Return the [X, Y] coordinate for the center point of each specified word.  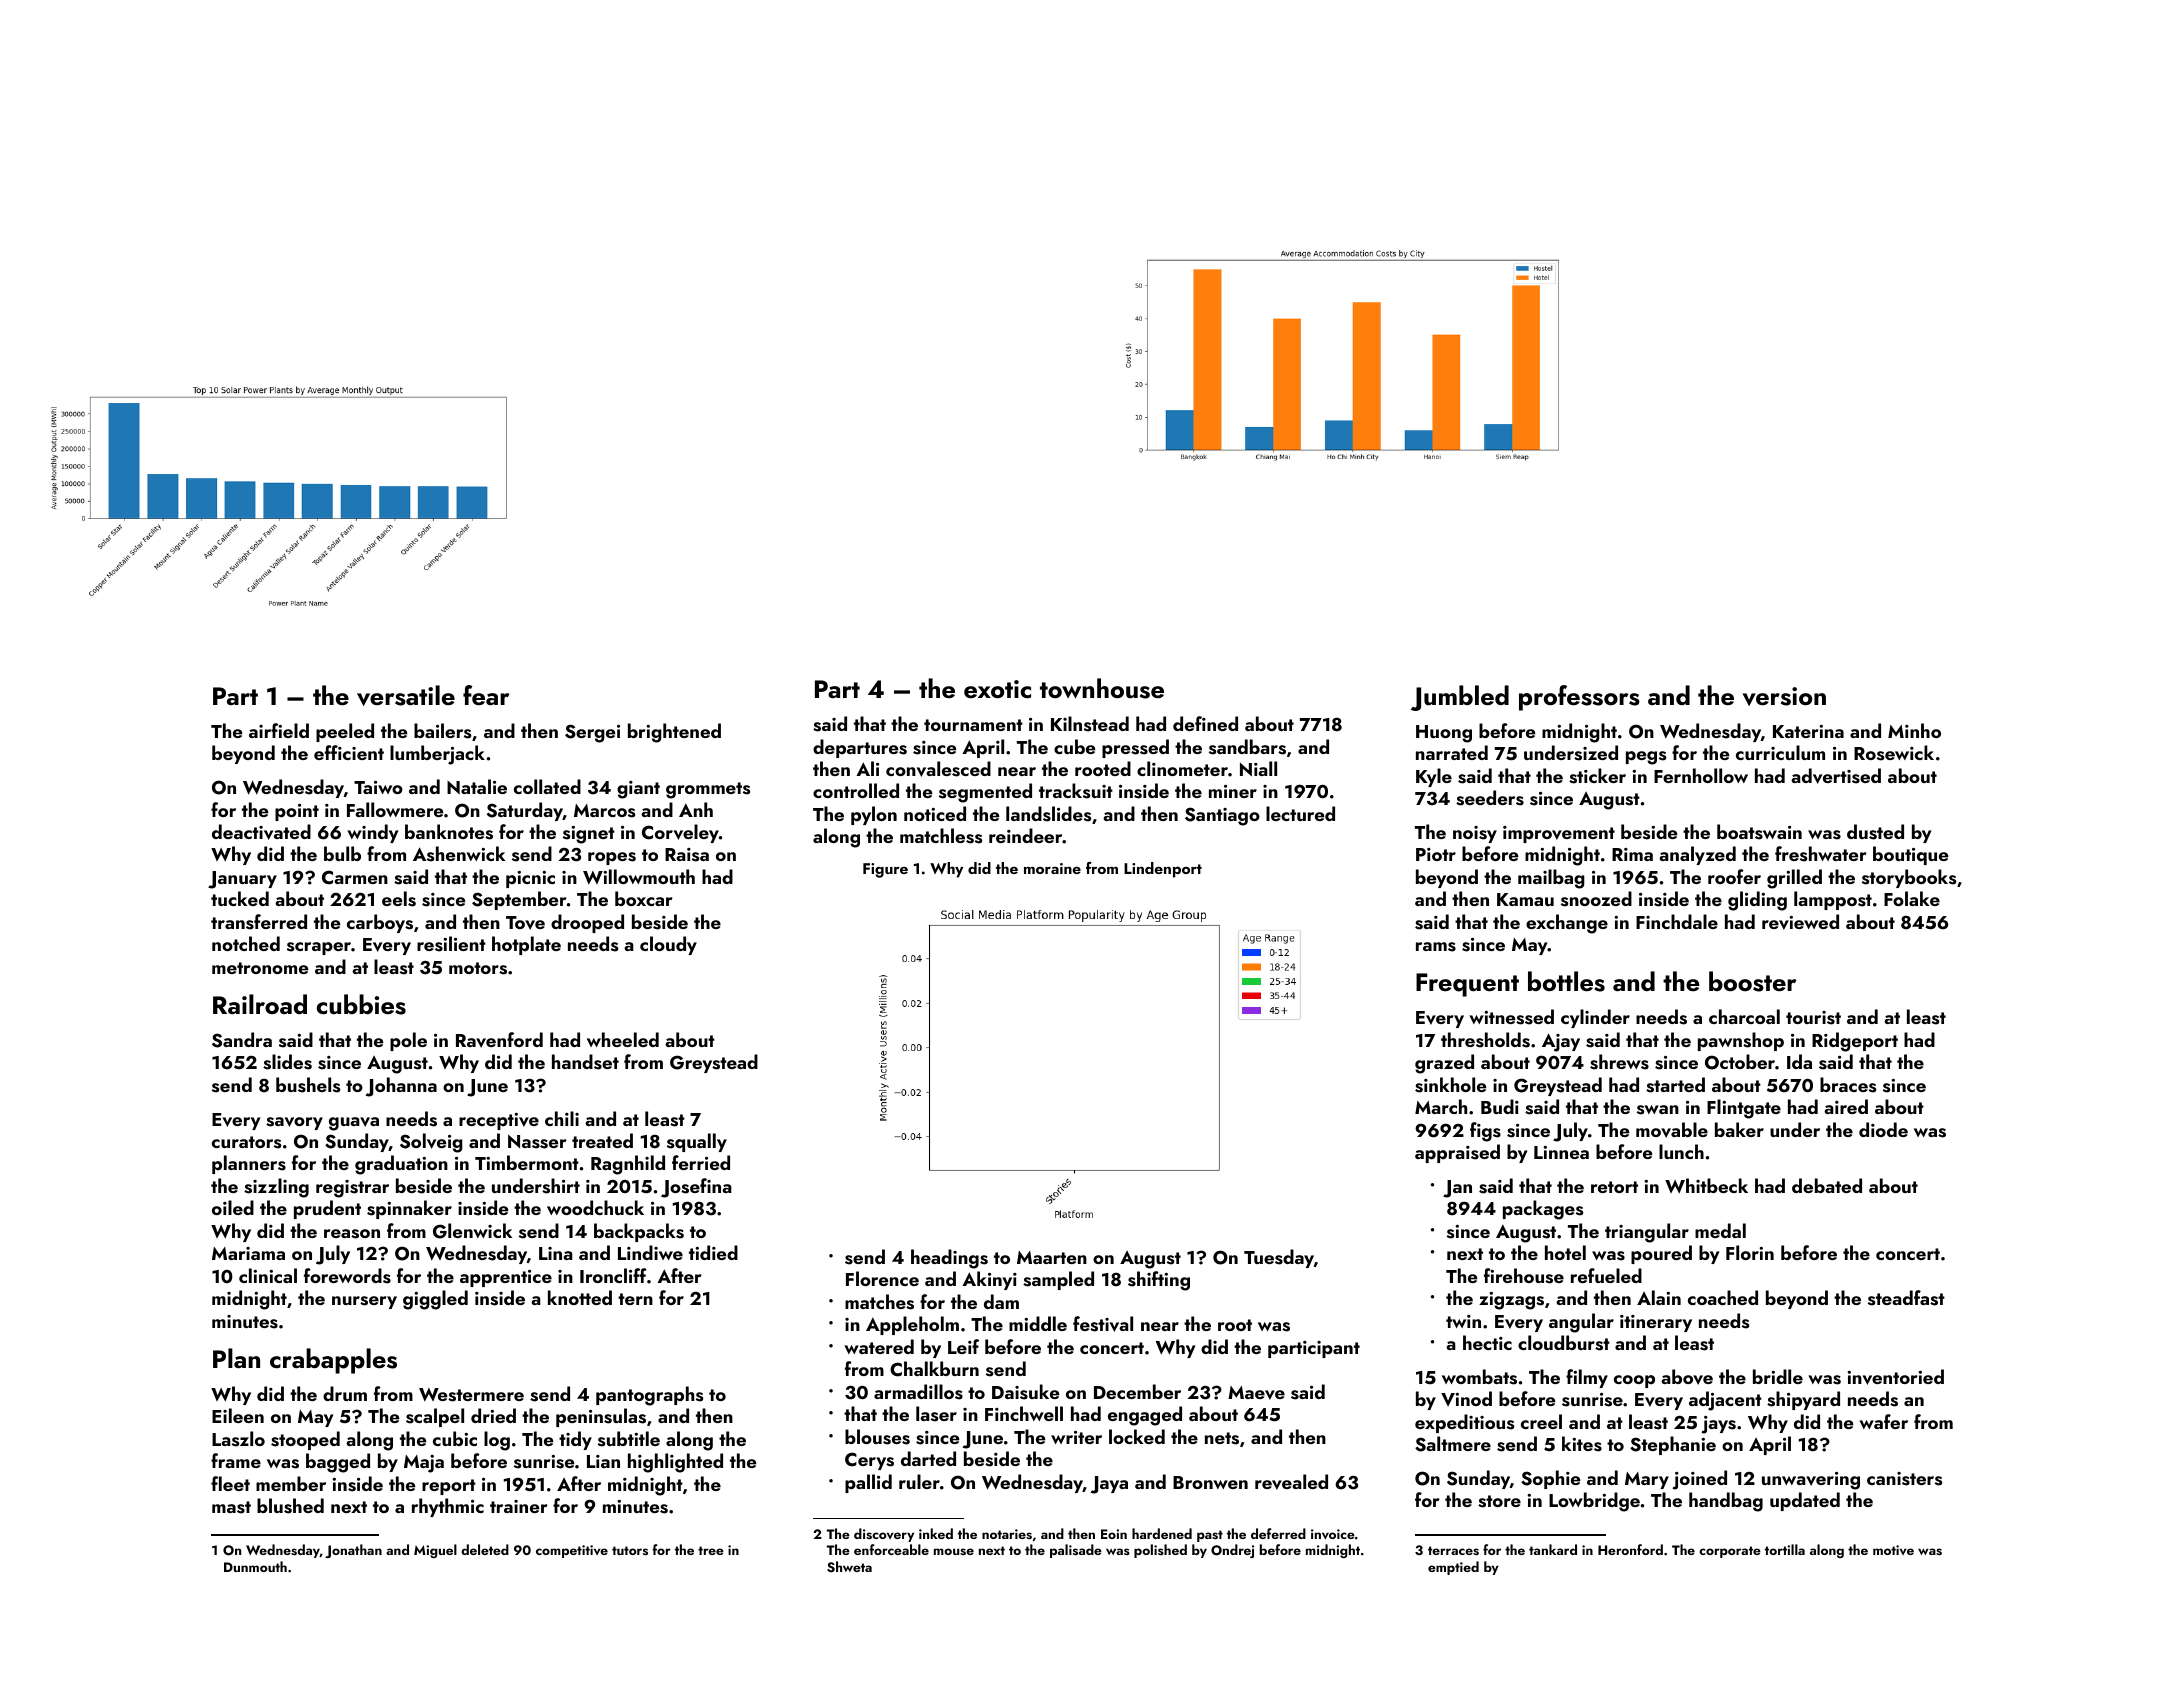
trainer [519, 1506]
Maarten [1052, 1257]
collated [547, 786]
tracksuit [1076, 791]
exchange [1567, 924]
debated [1827, 1185]
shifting [1159, 1281]
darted [928, 1458]
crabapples [333, 1361]
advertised [1836, 776]
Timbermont [527, 1162]
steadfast [1906, 1298]
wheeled [623, 1039]
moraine [1052, 868]
